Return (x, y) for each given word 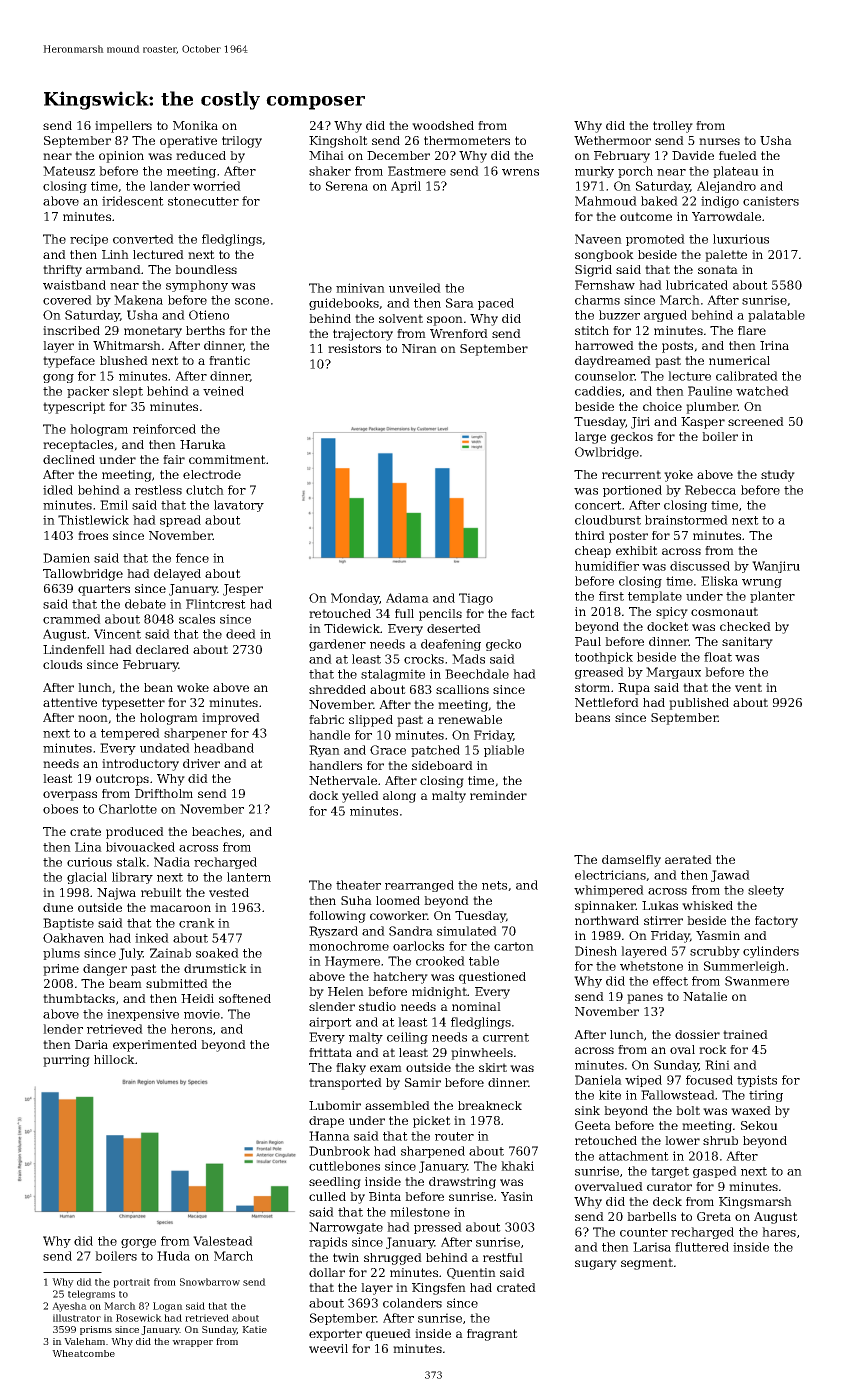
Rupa (634, 689)
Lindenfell (74, 649)
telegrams (91, 1295)
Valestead (223, 1241)
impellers (123, 127)
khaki (517, 1166)
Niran (419, 348)
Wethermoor (612, 140)
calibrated (747, 376)
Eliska (719, 581)
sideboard (442, 765)
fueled (738, 155)
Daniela (598, 1080)
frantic (229, 360)
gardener (337, 645)
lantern (249, 877)
